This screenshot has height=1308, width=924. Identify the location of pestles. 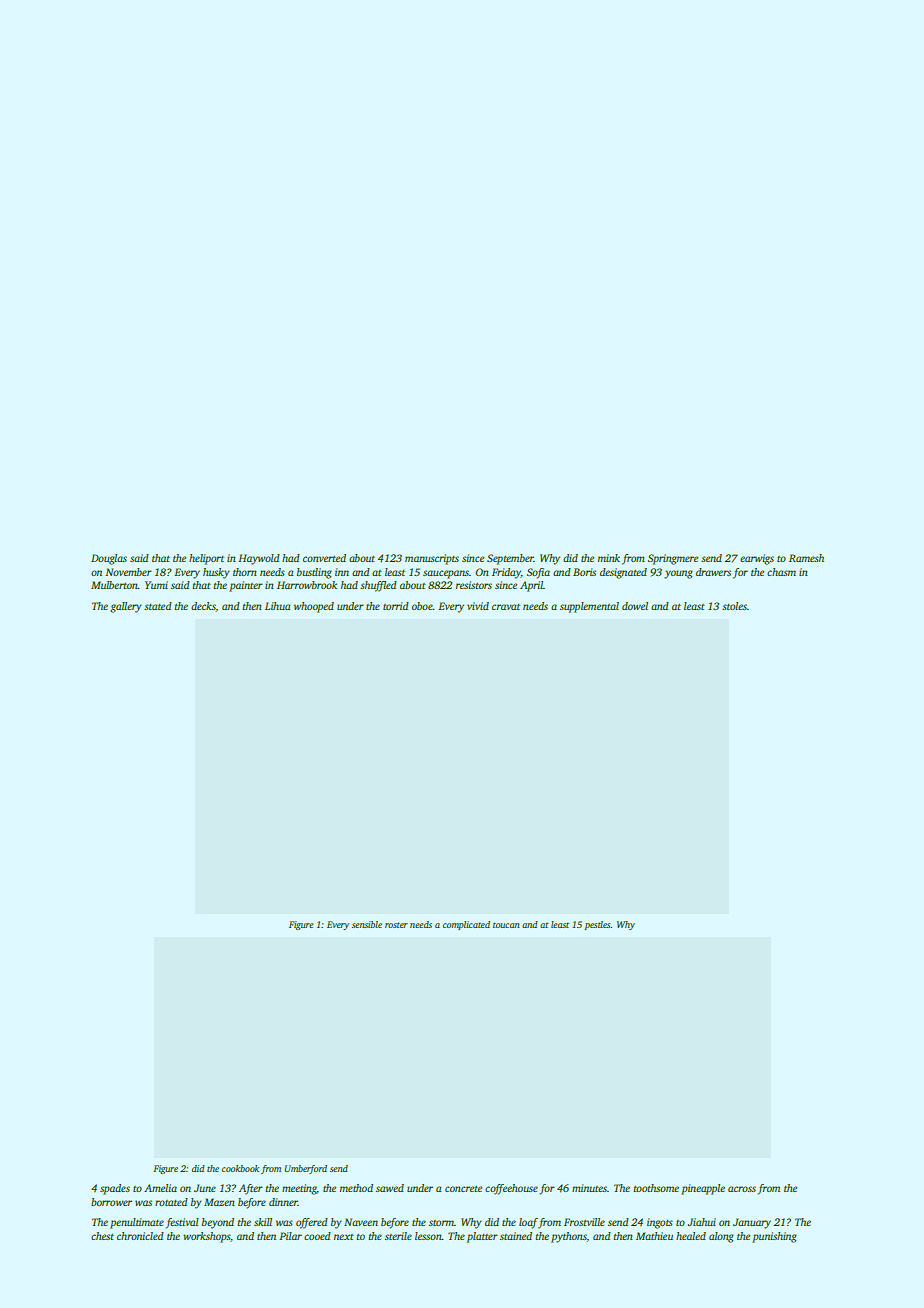
(597, 925).
